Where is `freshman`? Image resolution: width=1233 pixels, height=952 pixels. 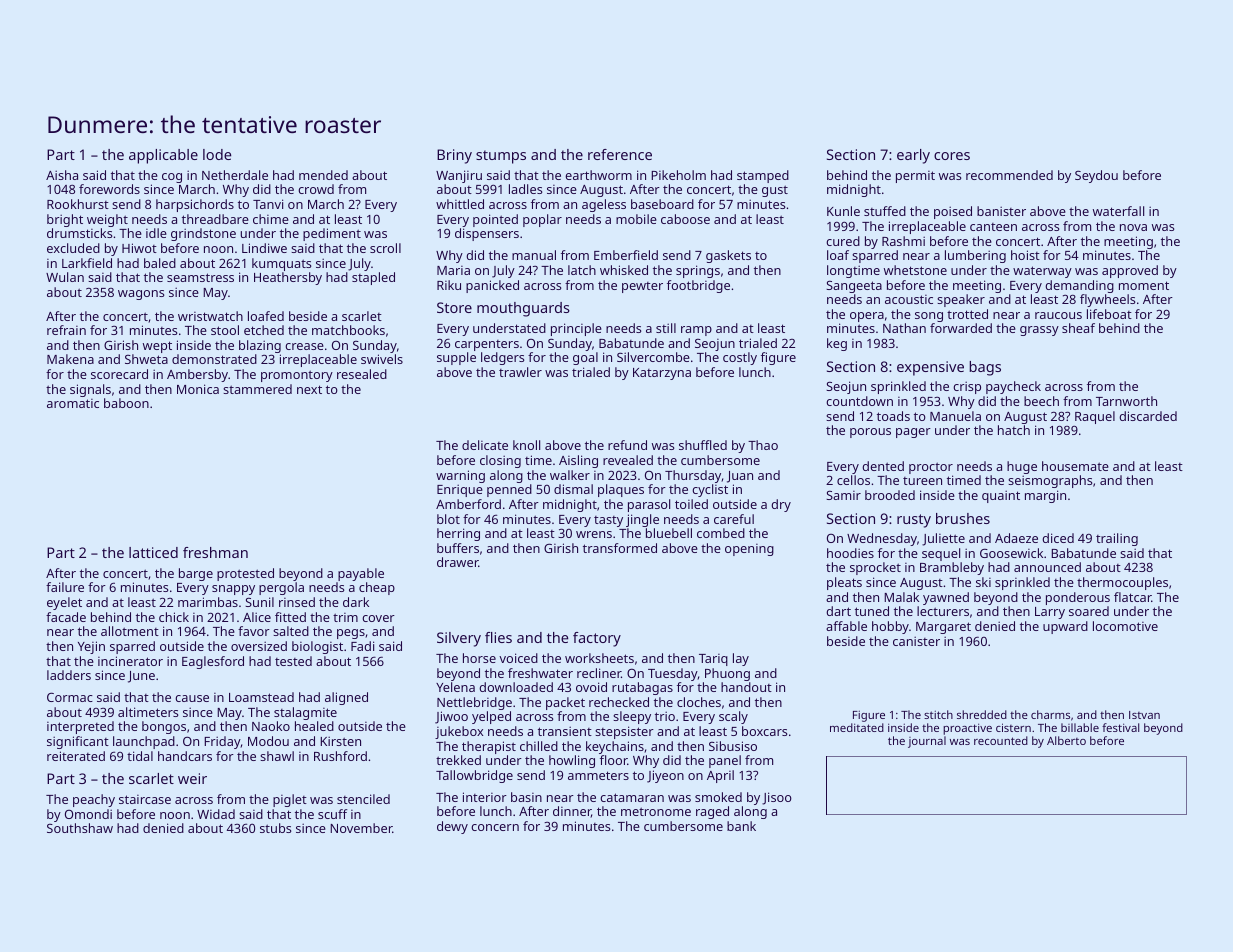 freshman is located at coordinates (215, 552).
